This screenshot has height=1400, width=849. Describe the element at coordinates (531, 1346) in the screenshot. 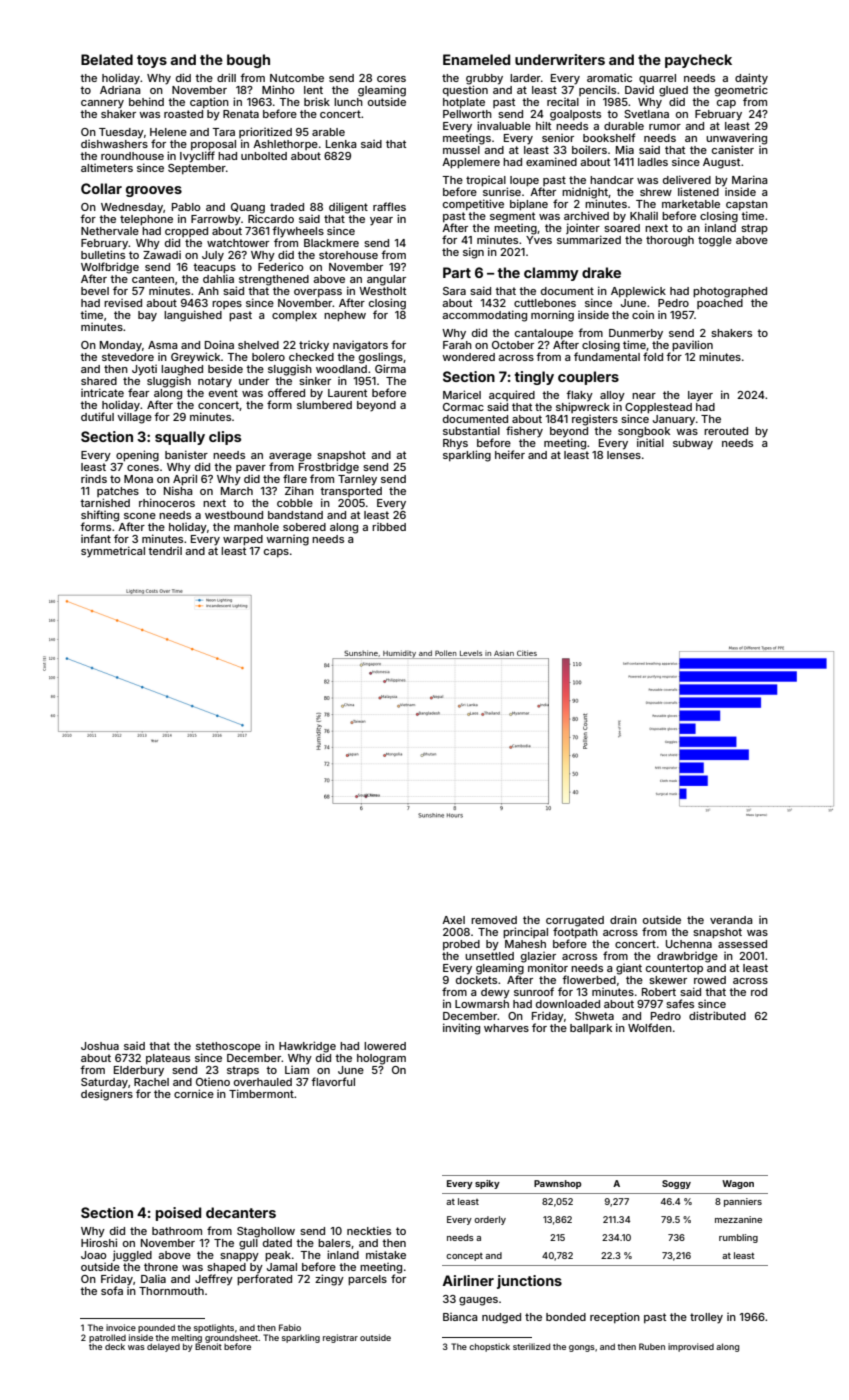

I see `sterilized` at that location.
